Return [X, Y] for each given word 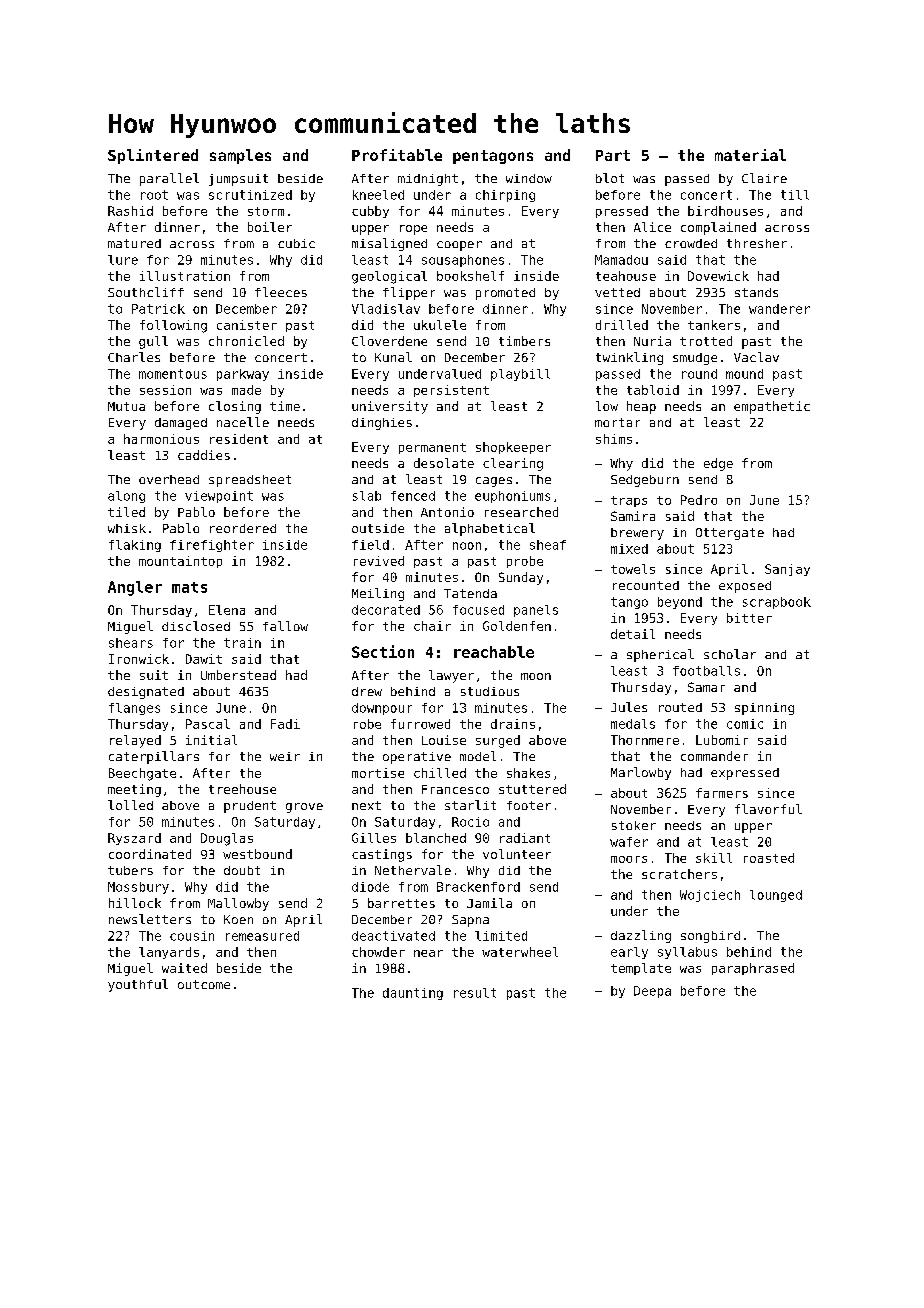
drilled [622, 325]
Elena [227, 610]
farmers [722, 793]
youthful [138, 985]
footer [529, 805]
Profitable [397, 155]
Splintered [153, 156]
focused [478, 610]
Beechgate [142, 774]
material [750, 155]
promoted [505, 294]
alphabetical [490, 529]
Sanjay [787, 570]
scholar [730, 654]
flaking [135, 546]
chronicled [246, 341]
